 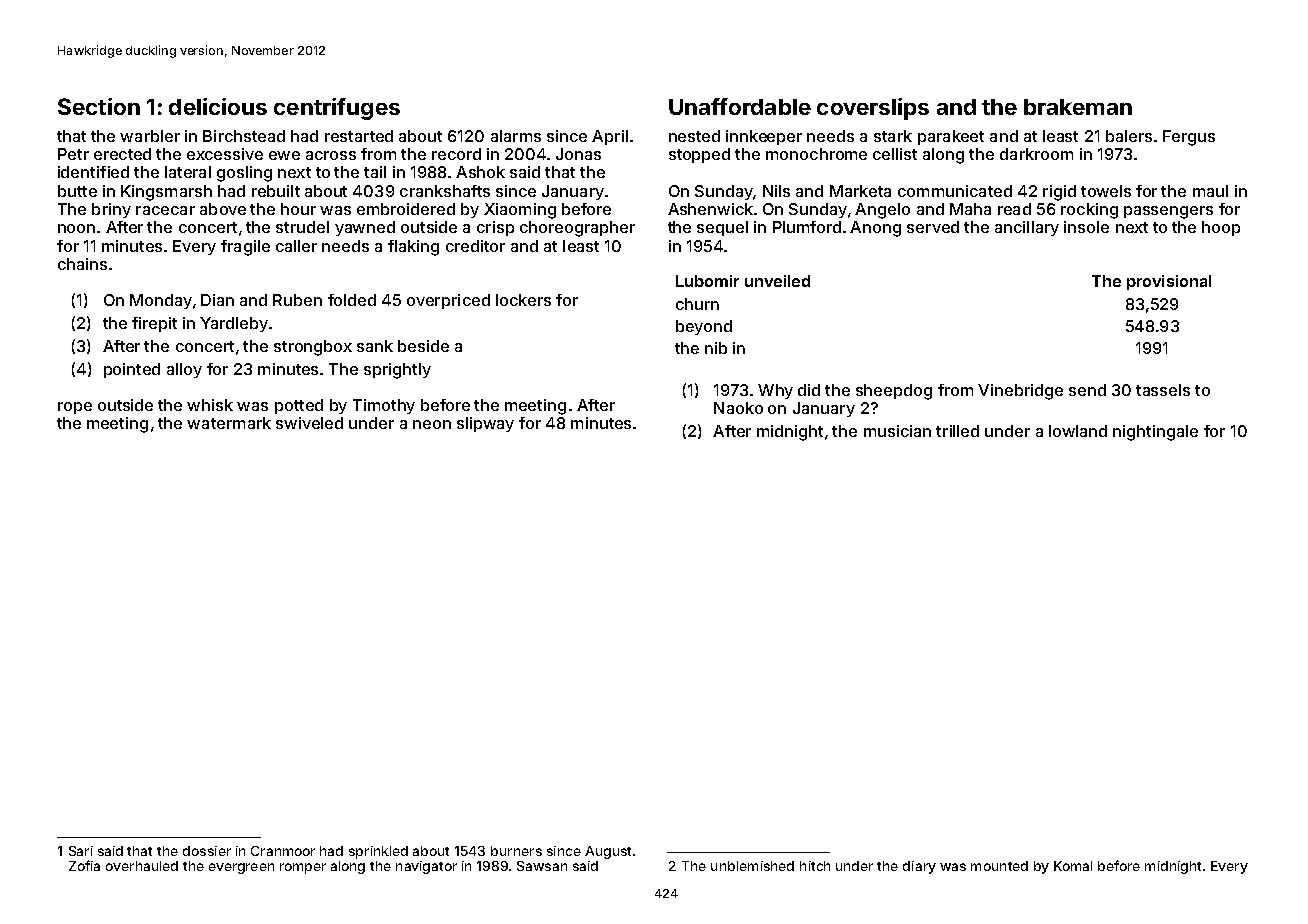 What do you see at coordinates (1169, 282) in the image?
I see `provisional` at bounding box center [1169, 282].
